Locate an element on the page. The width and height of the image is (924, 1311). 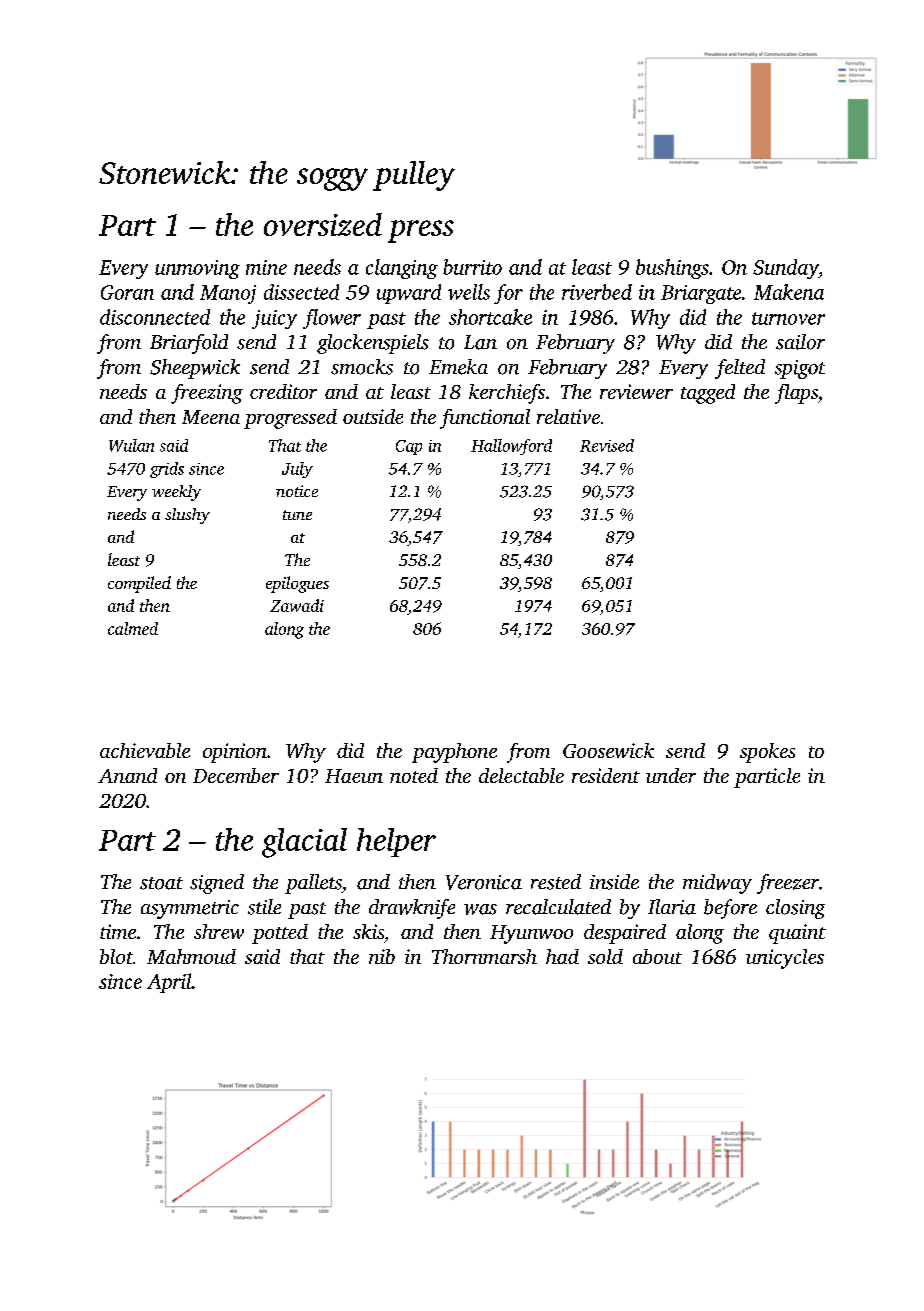
unicycles is located at coordinates (785, 959).
